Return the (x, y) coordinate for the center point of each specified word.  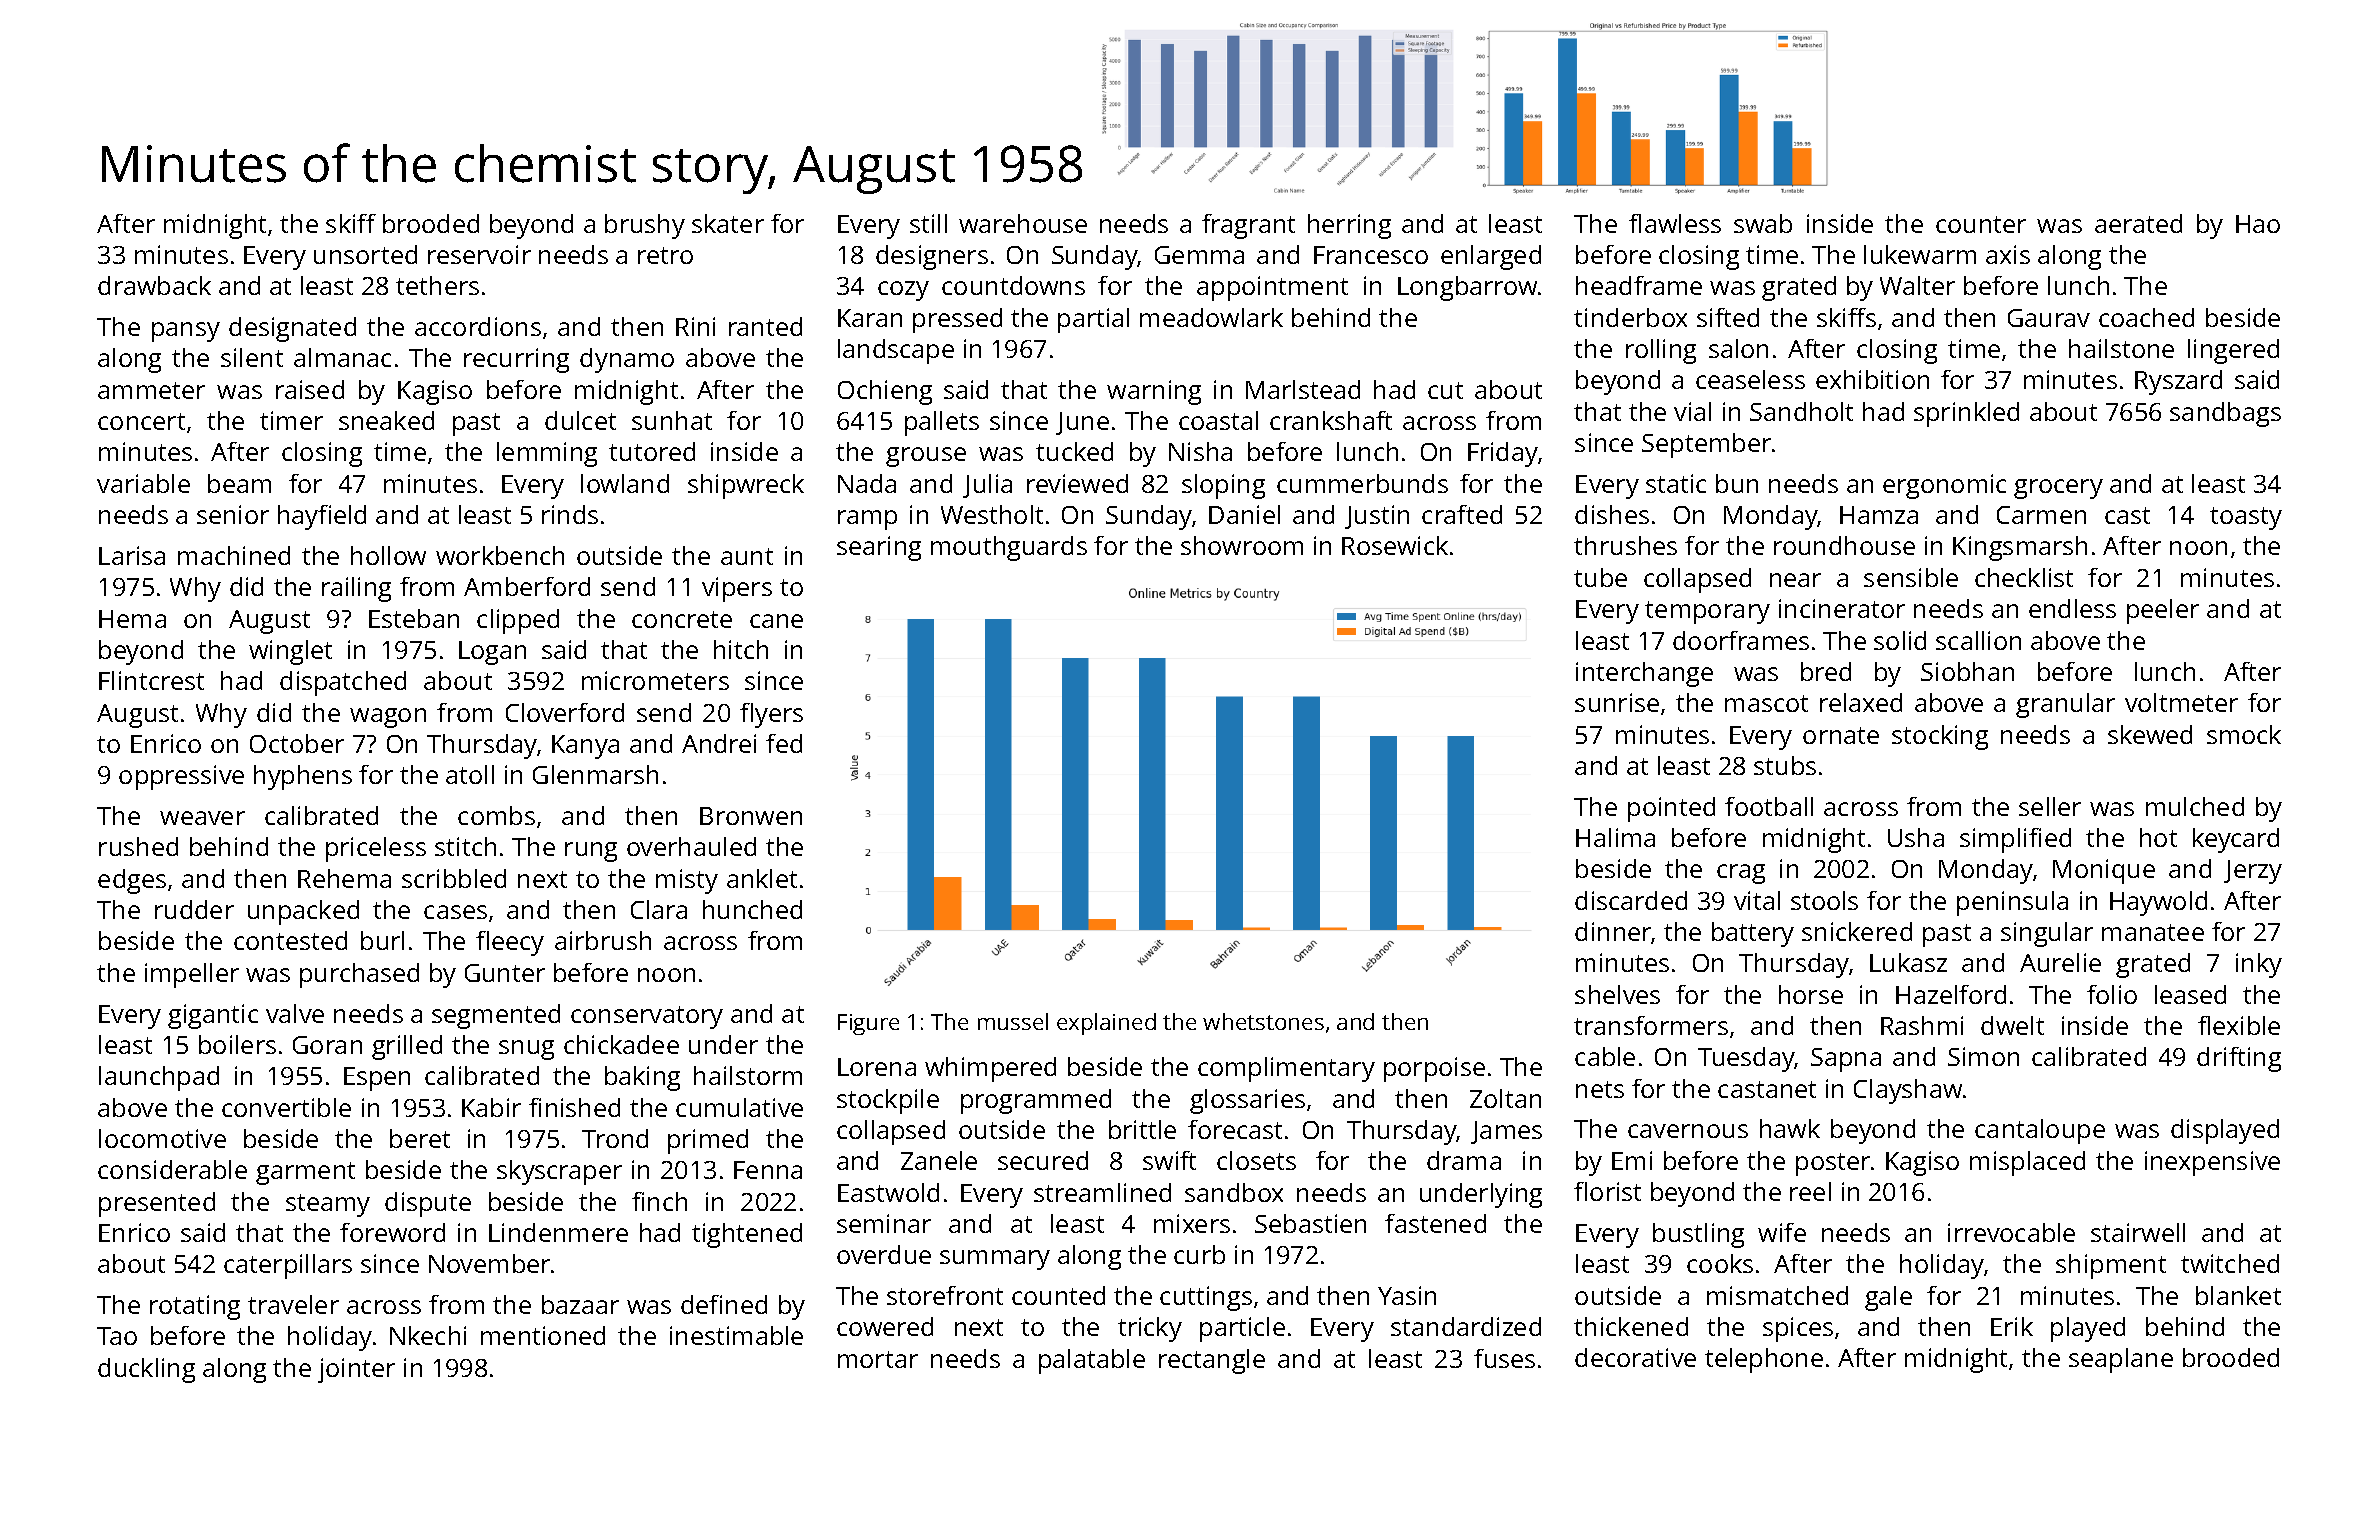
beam (239, 483)
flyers (771, 715)
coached (2146, 317)
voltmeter (2181, 702)
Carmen (2041, 515)
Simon (1983, 1056)
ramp (867, 520)
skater (728, 223)
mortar (878, 1359)
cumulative (739, 1107)
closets (1256, 1160)
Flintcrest (151, 680)
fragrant (1248, 226)
